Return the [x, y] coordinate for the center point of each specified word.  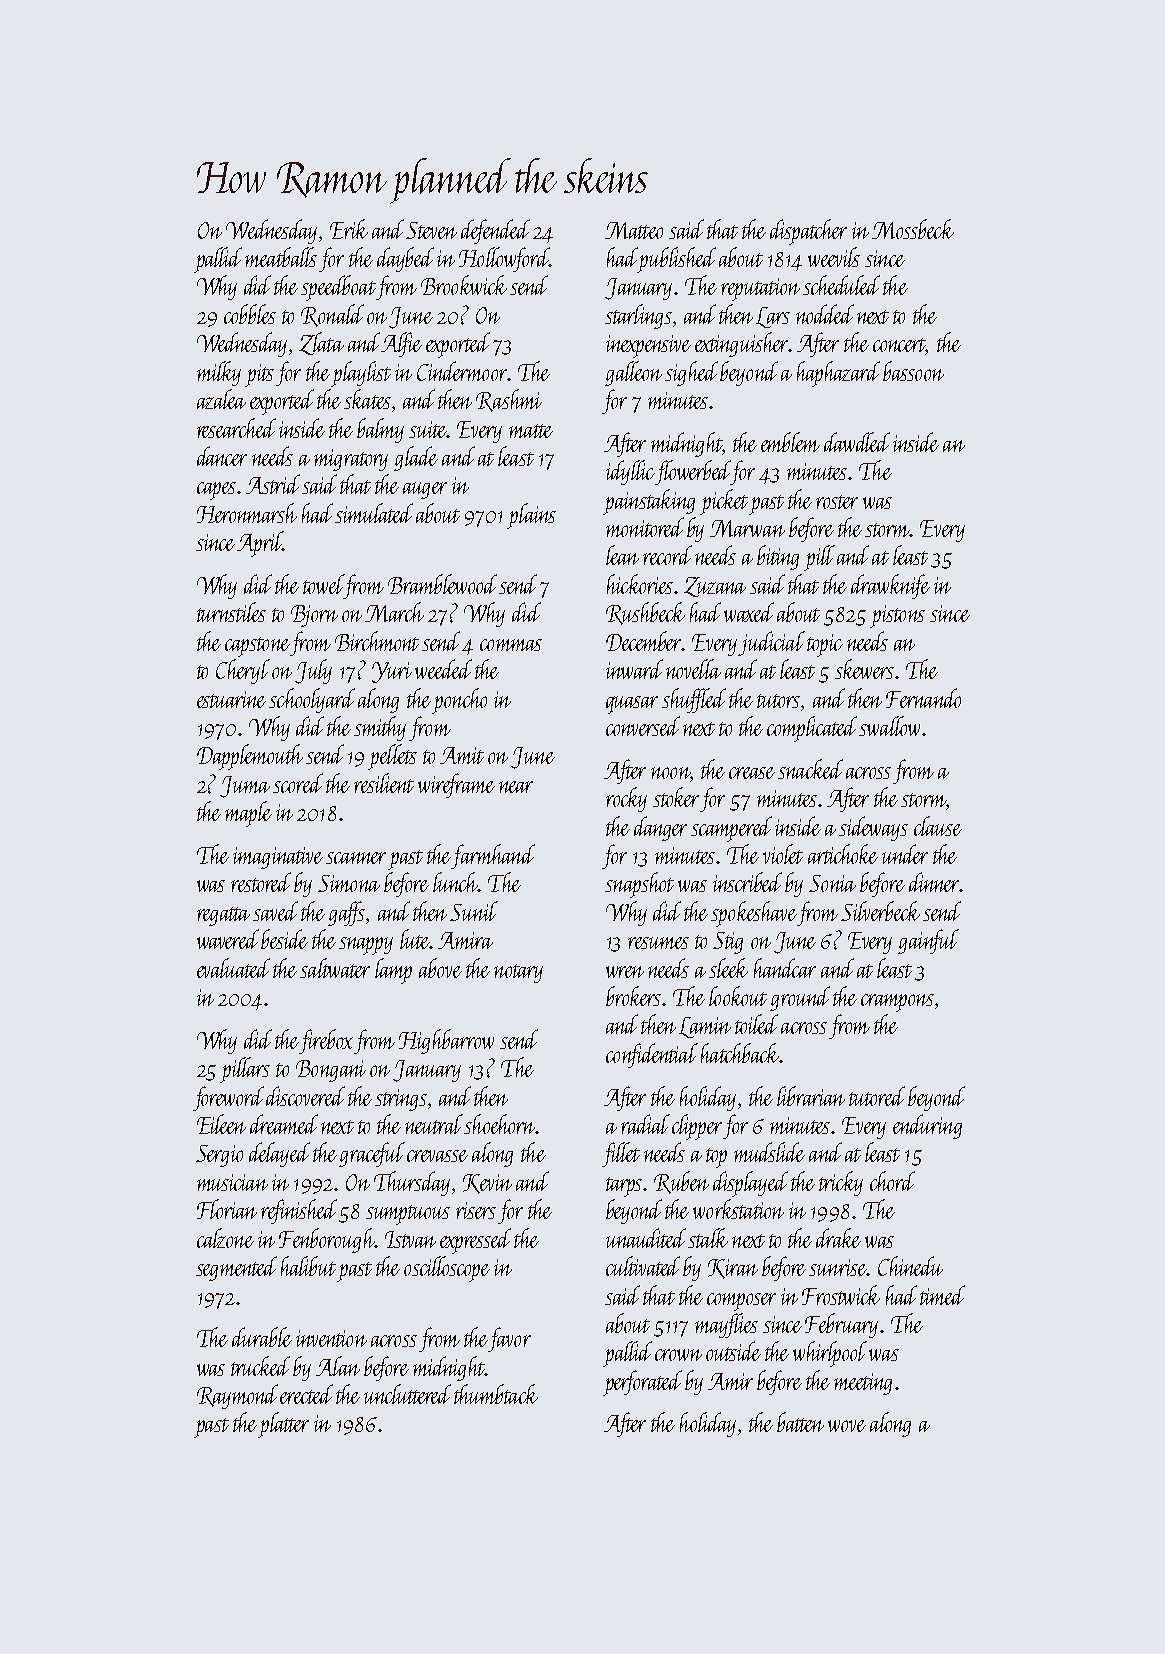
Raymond [237, 1396]
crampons [897, 1003]
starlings [638, 316]
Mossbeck [913, 229]
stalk [708, 1238]
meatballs [281, 257]
